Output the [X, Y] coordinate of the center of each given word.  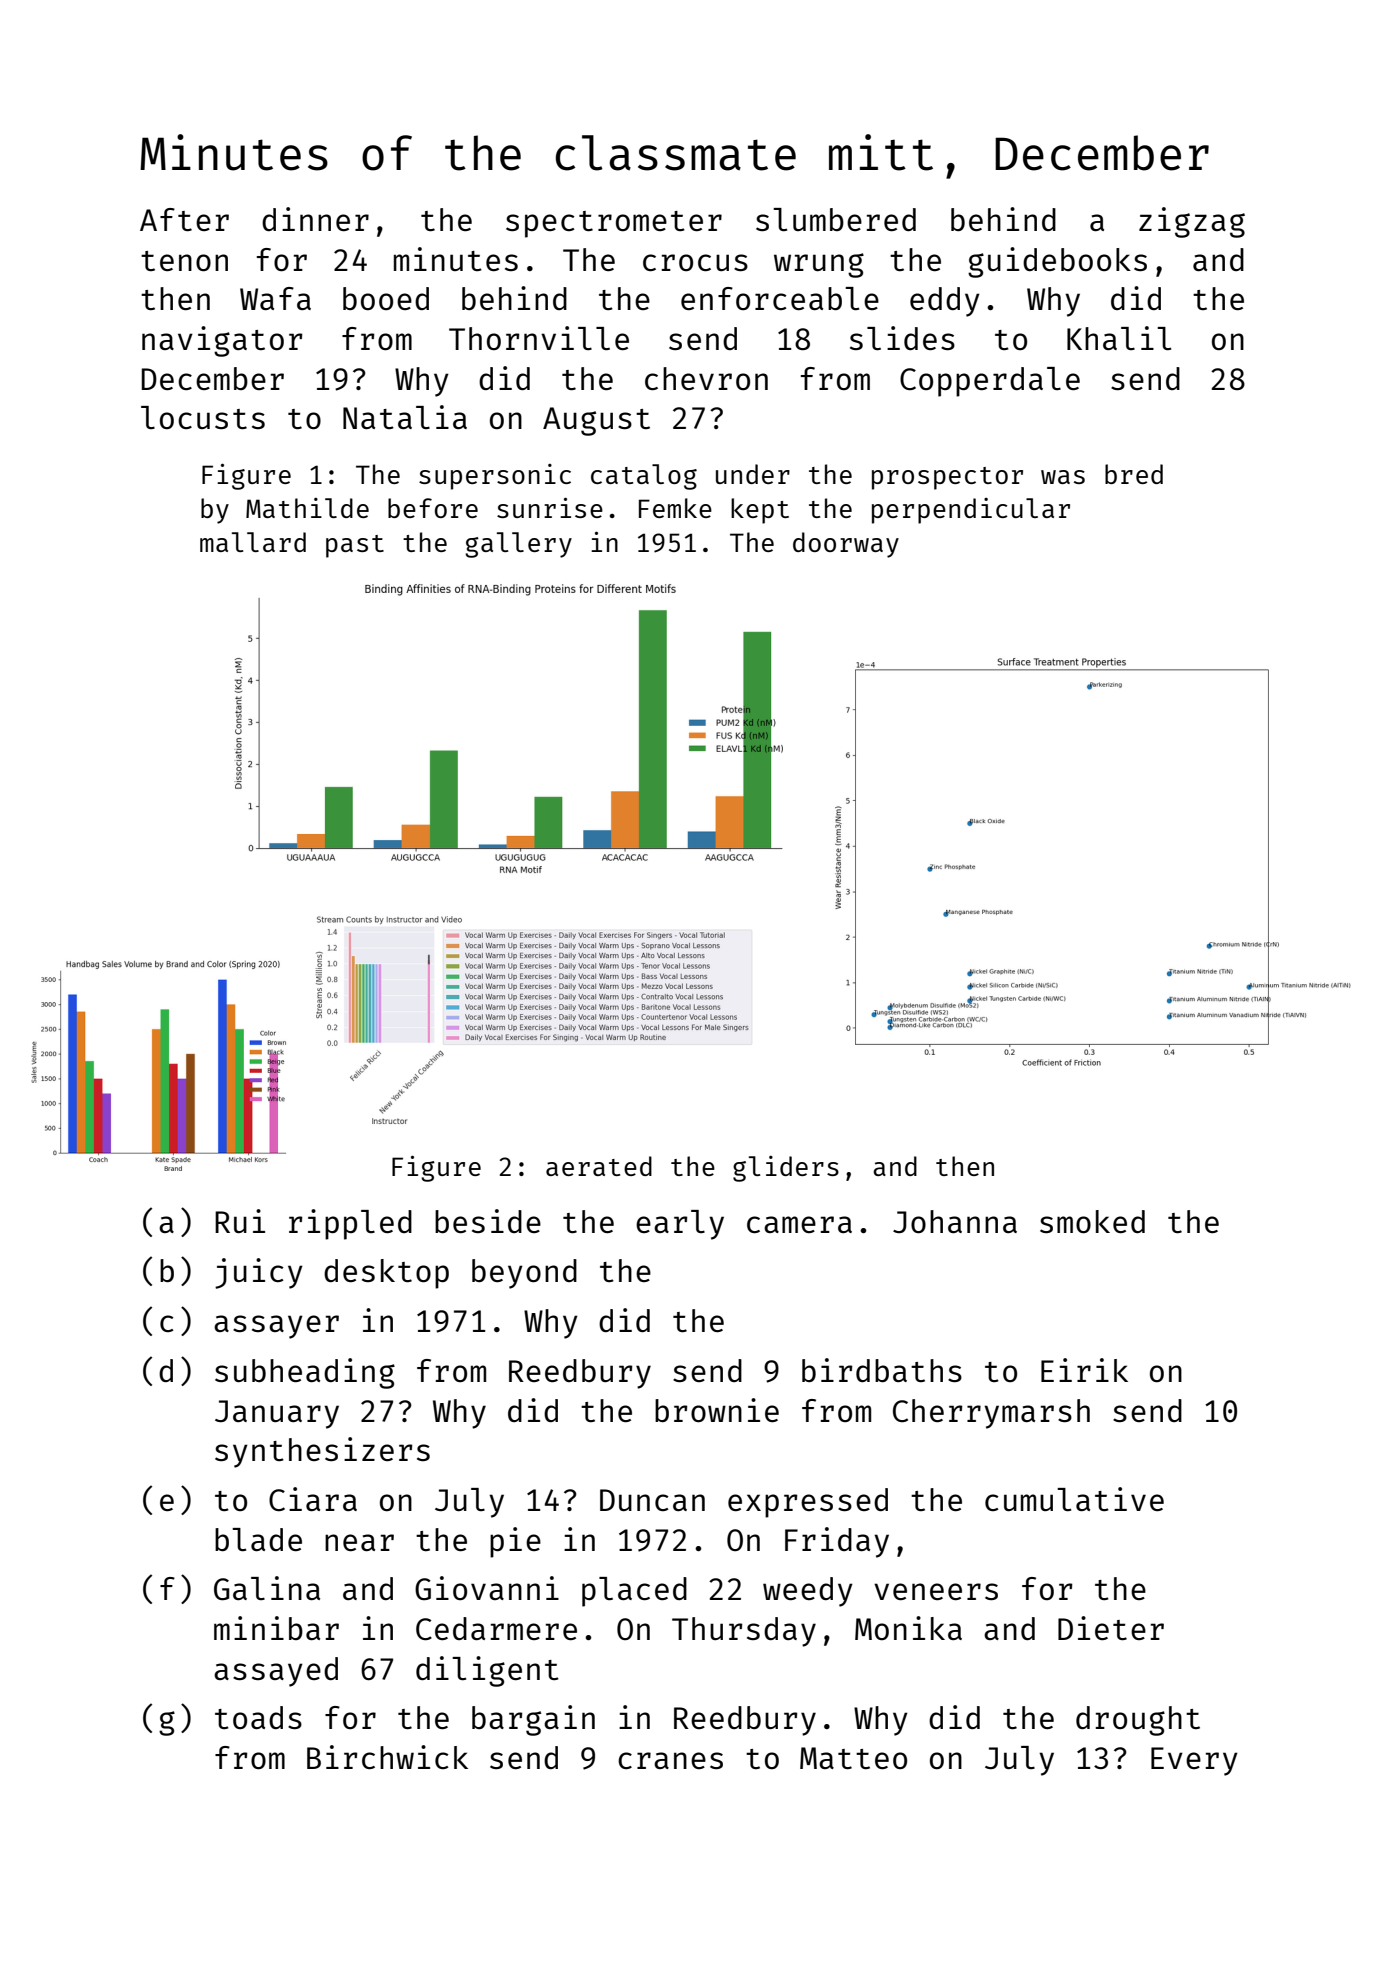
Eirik [1084, 1370]
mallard [253, 542]
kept [760, 511]
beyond [524, 1274]
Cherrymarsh [991, 1414]
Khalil [1119, 338]
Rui [240, 1221]
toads [258, 1717]
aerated [599, 1166]
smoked [1092, 1222]
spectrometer [614, 224]
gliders [786, 1169]
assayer [276, 1327]
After [184, 219]
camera [799, 1224]
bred [1134, 474]
